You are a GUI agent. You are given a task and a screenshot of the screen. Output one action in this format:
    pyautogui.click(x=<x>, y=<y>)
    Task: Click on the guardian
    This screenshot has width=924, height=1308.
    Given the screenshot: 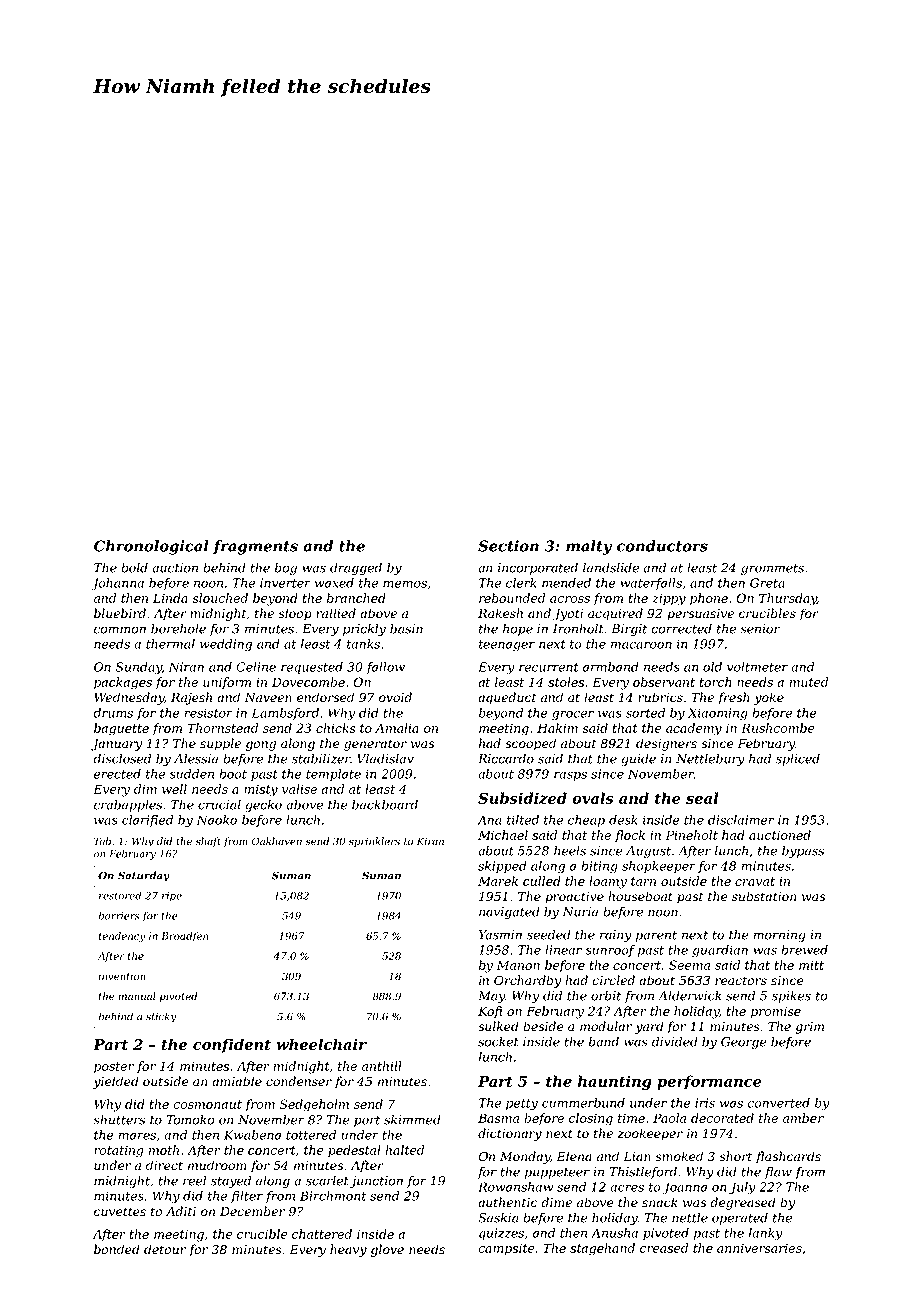 What is the action you would take?
    pyautogui.click(x=720, y=951)
